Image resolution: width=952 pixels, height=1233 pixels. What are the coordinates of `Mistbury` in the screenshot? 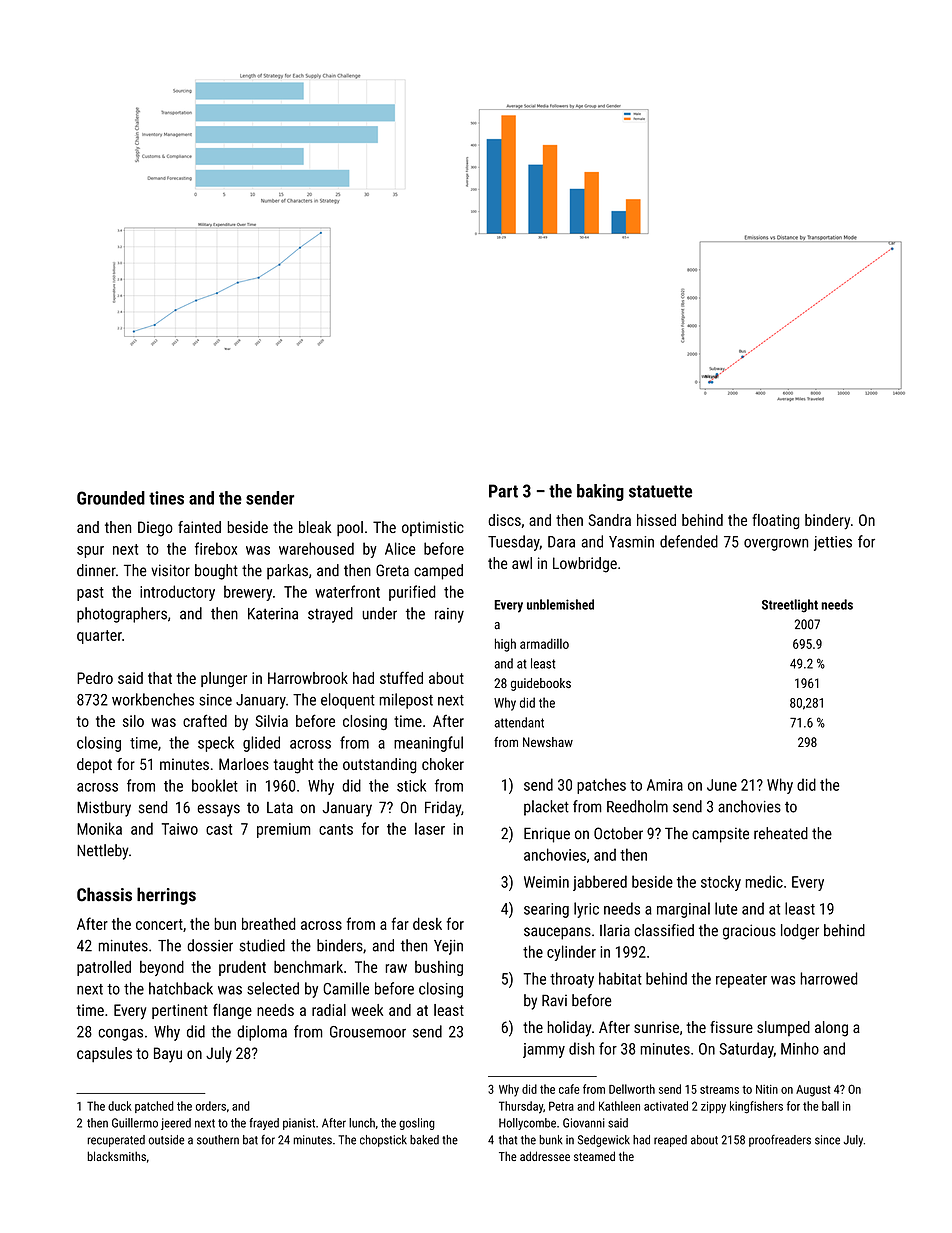 It's located at (104, 809).
